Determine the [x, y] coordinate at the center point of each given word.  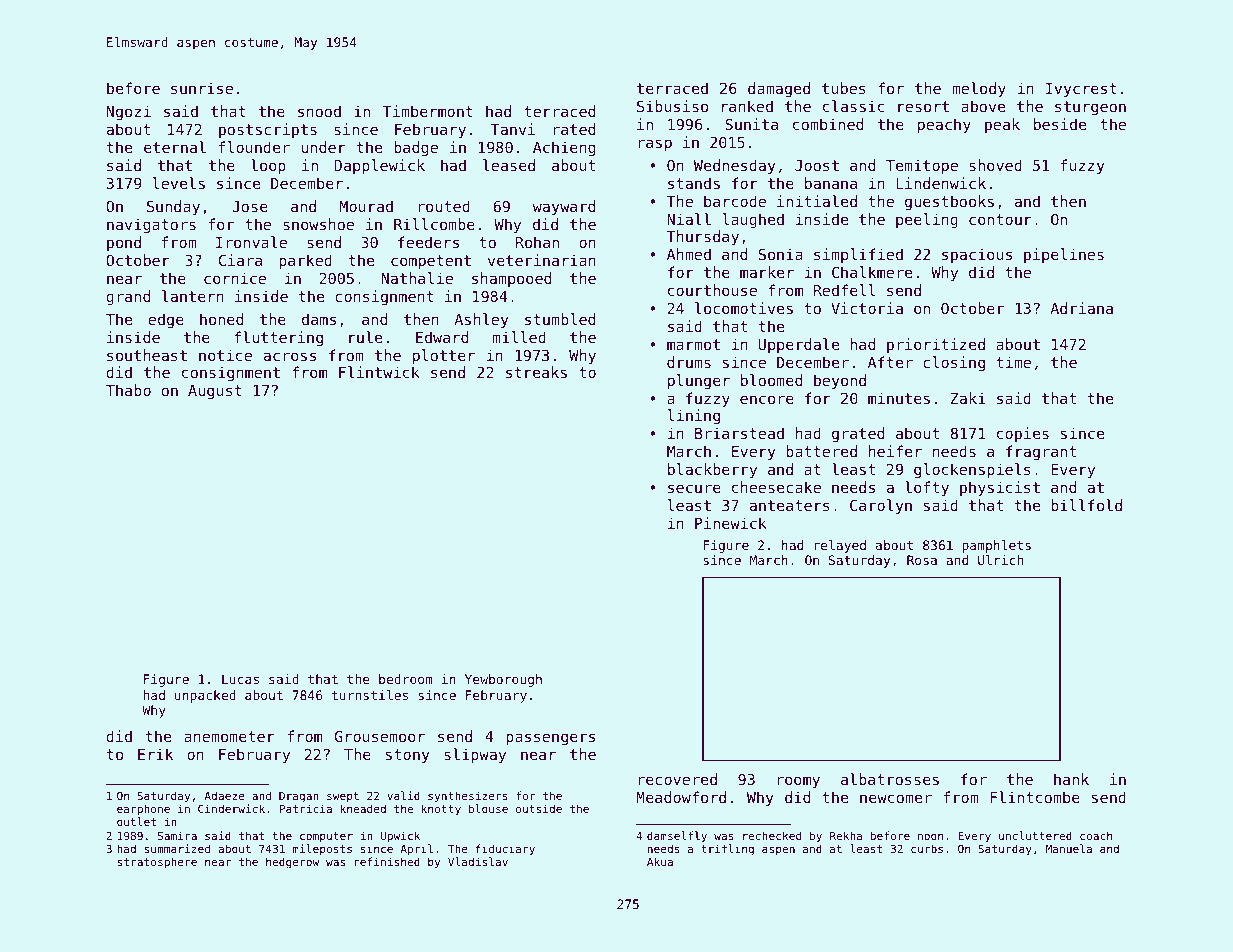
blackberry [712, 470]
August [215, 392]
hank [1071, 779]
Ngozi [129, 112]
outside [539, 808]
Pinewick [731, 523]
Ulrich [1000, 560]
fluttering [278, 338]
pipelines [1064, 255]
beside [1060, 124]
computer [326, 837]
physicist [1000, 488]
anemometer [229, 736]
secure [694, 488]
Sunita [751, 124]
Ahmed [689, 254]
